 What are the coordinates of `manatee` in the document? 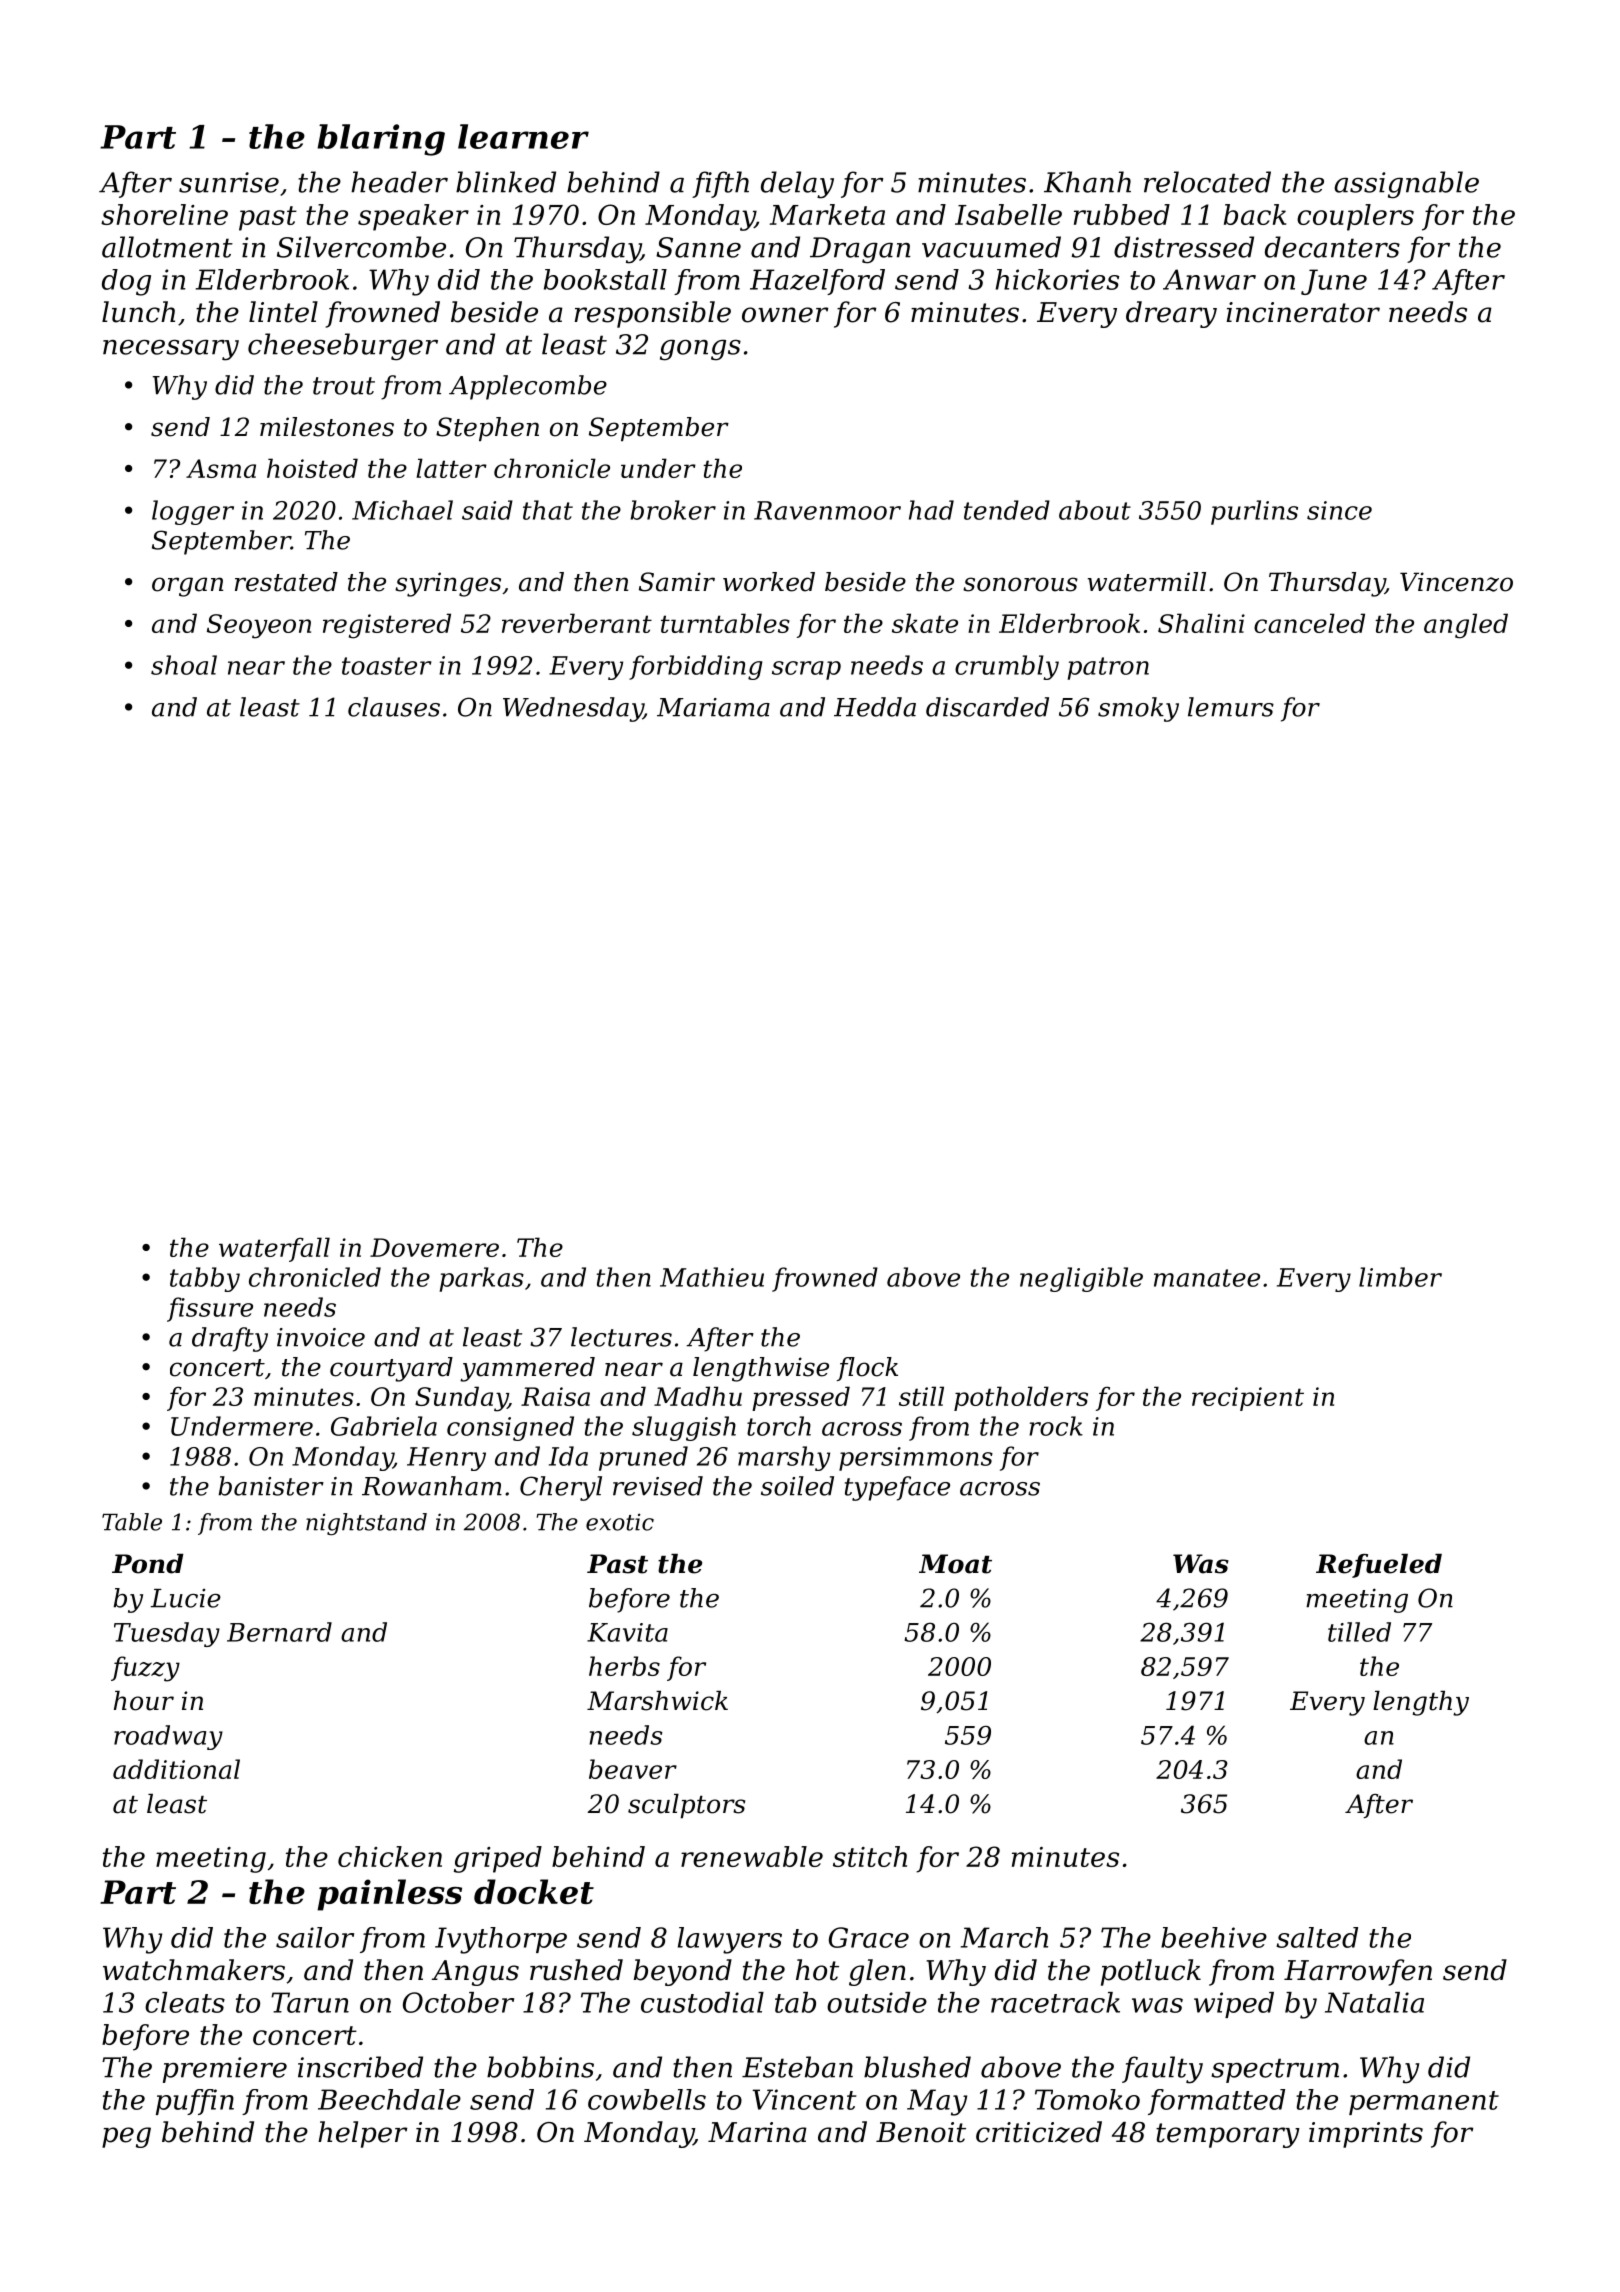 It's located at (1207, 1278).
